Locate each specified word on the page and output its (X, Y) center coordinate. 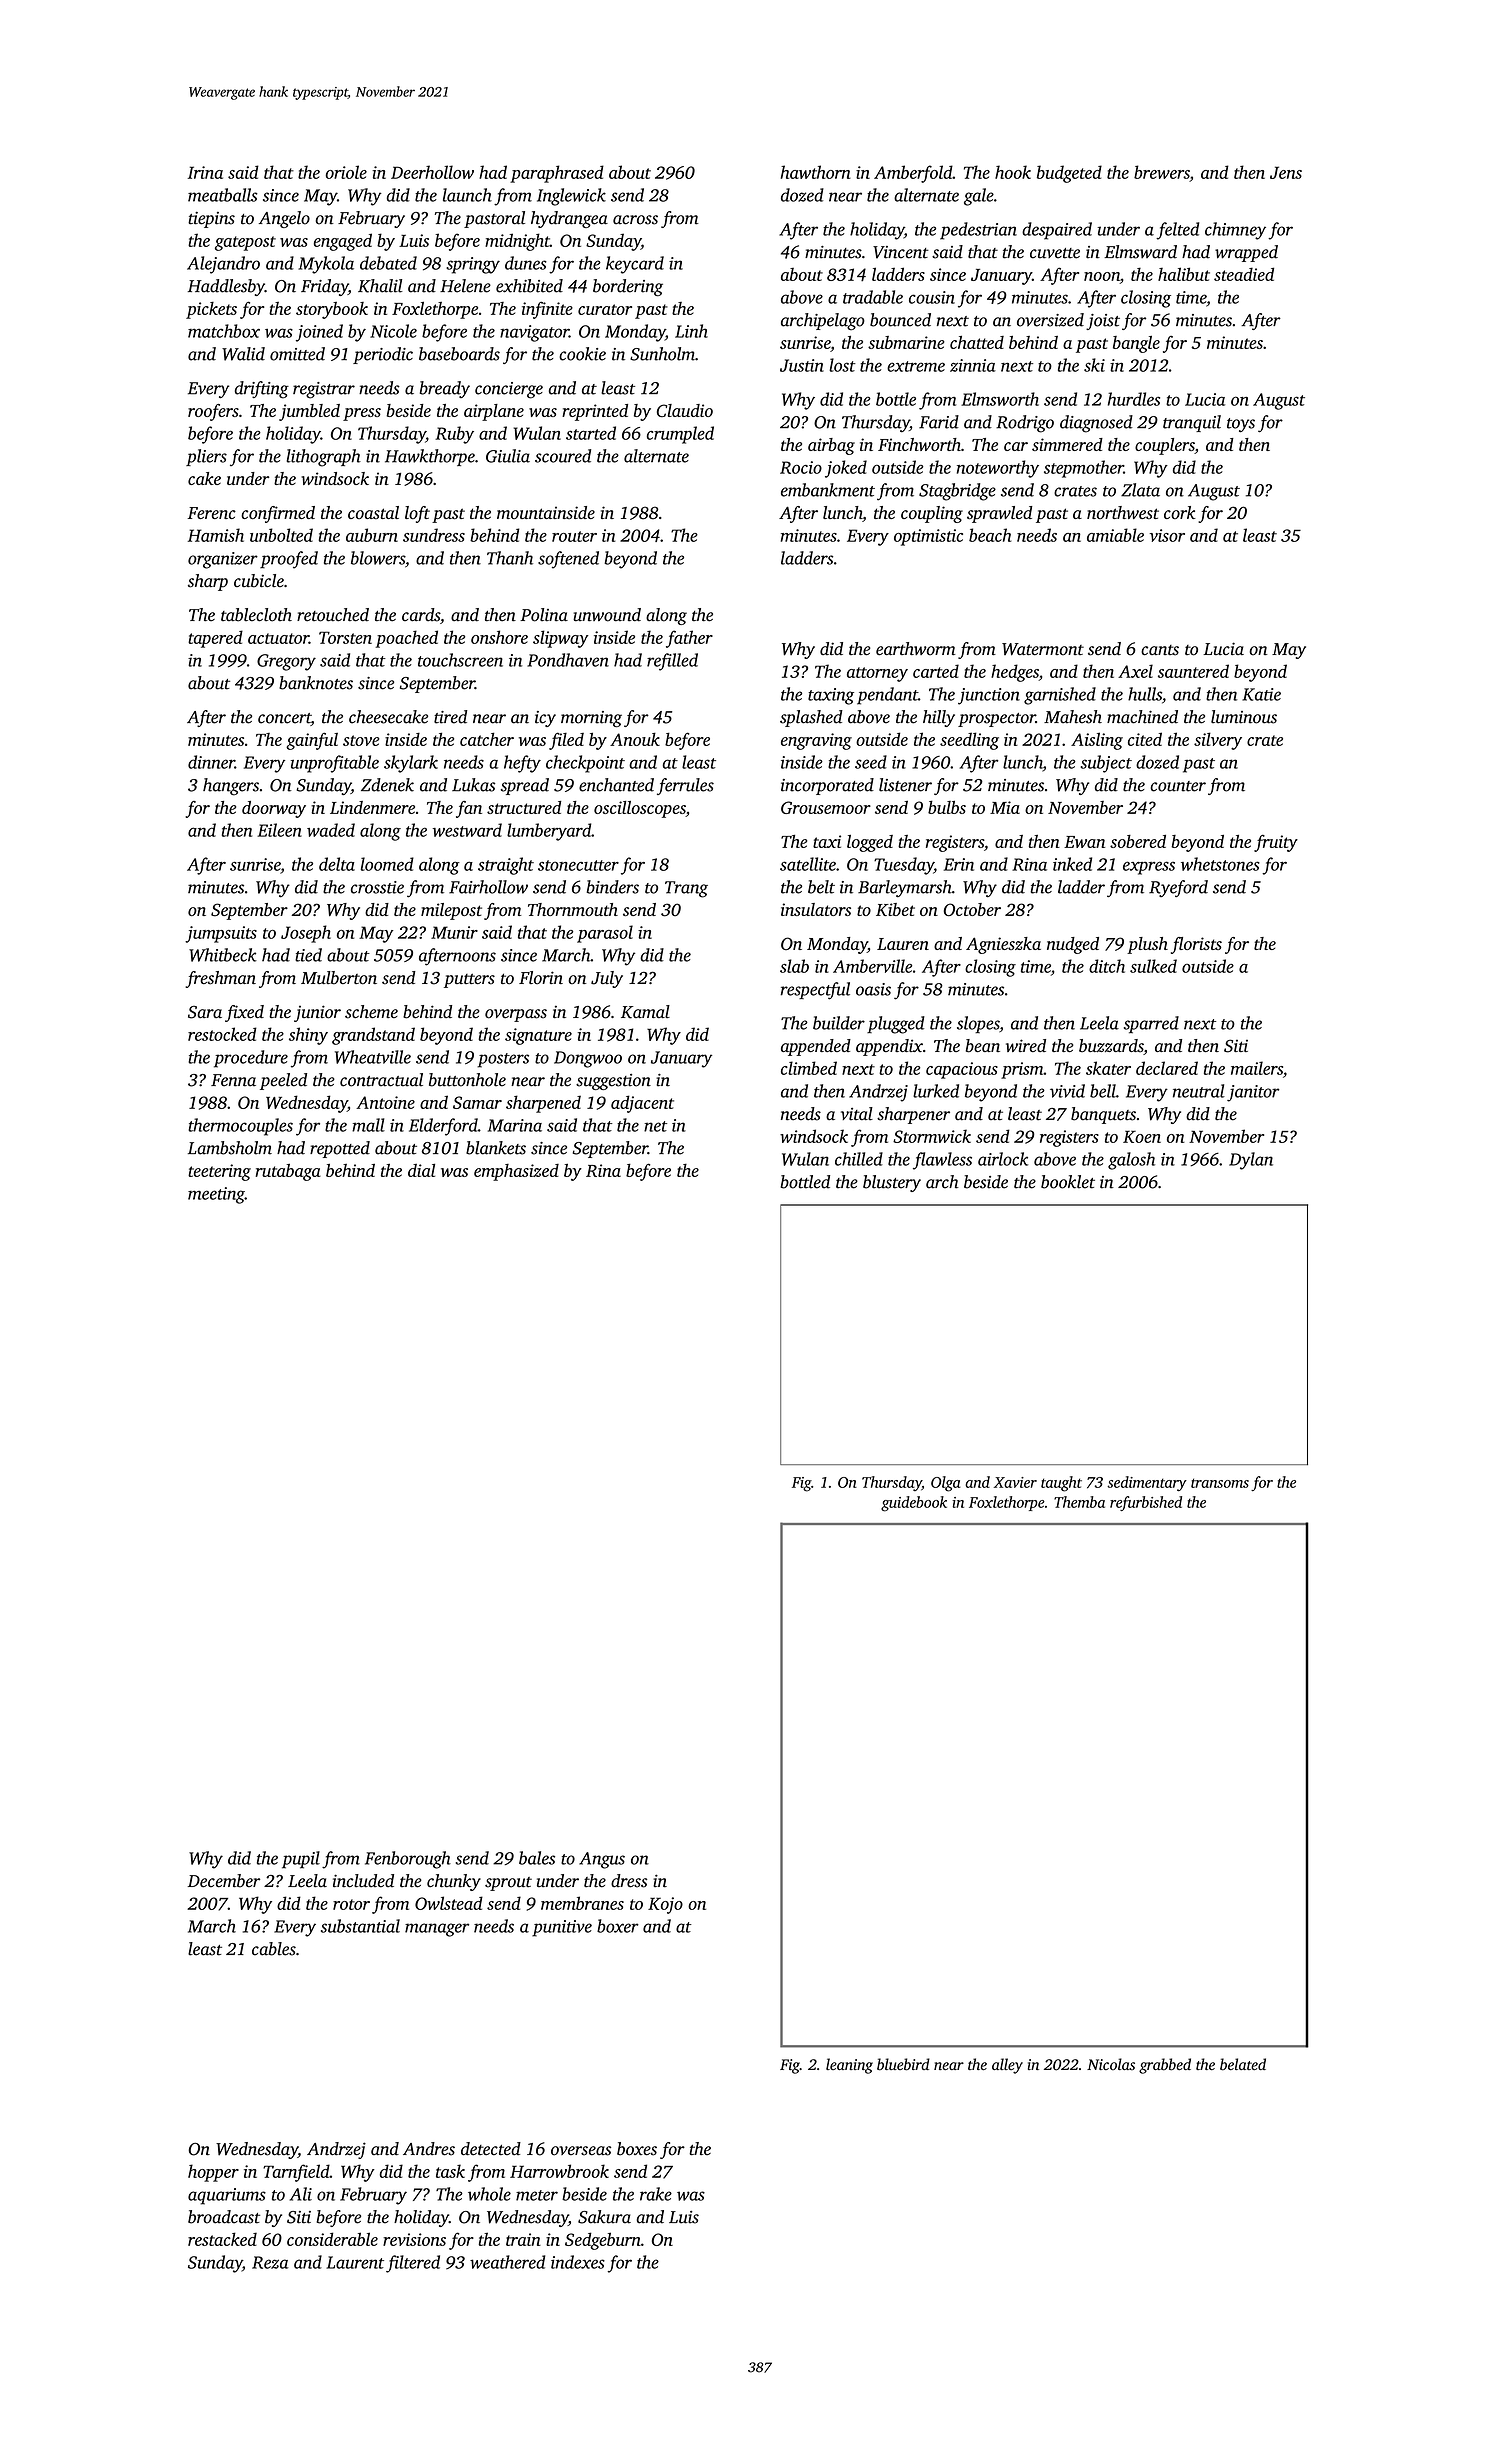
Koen (1142, 1136)
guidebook (914, 1504)
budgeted (1069, 174)
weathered (507, 2262)
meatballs (223, 195)
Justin (802, 365)
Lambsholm (230, 1148)
